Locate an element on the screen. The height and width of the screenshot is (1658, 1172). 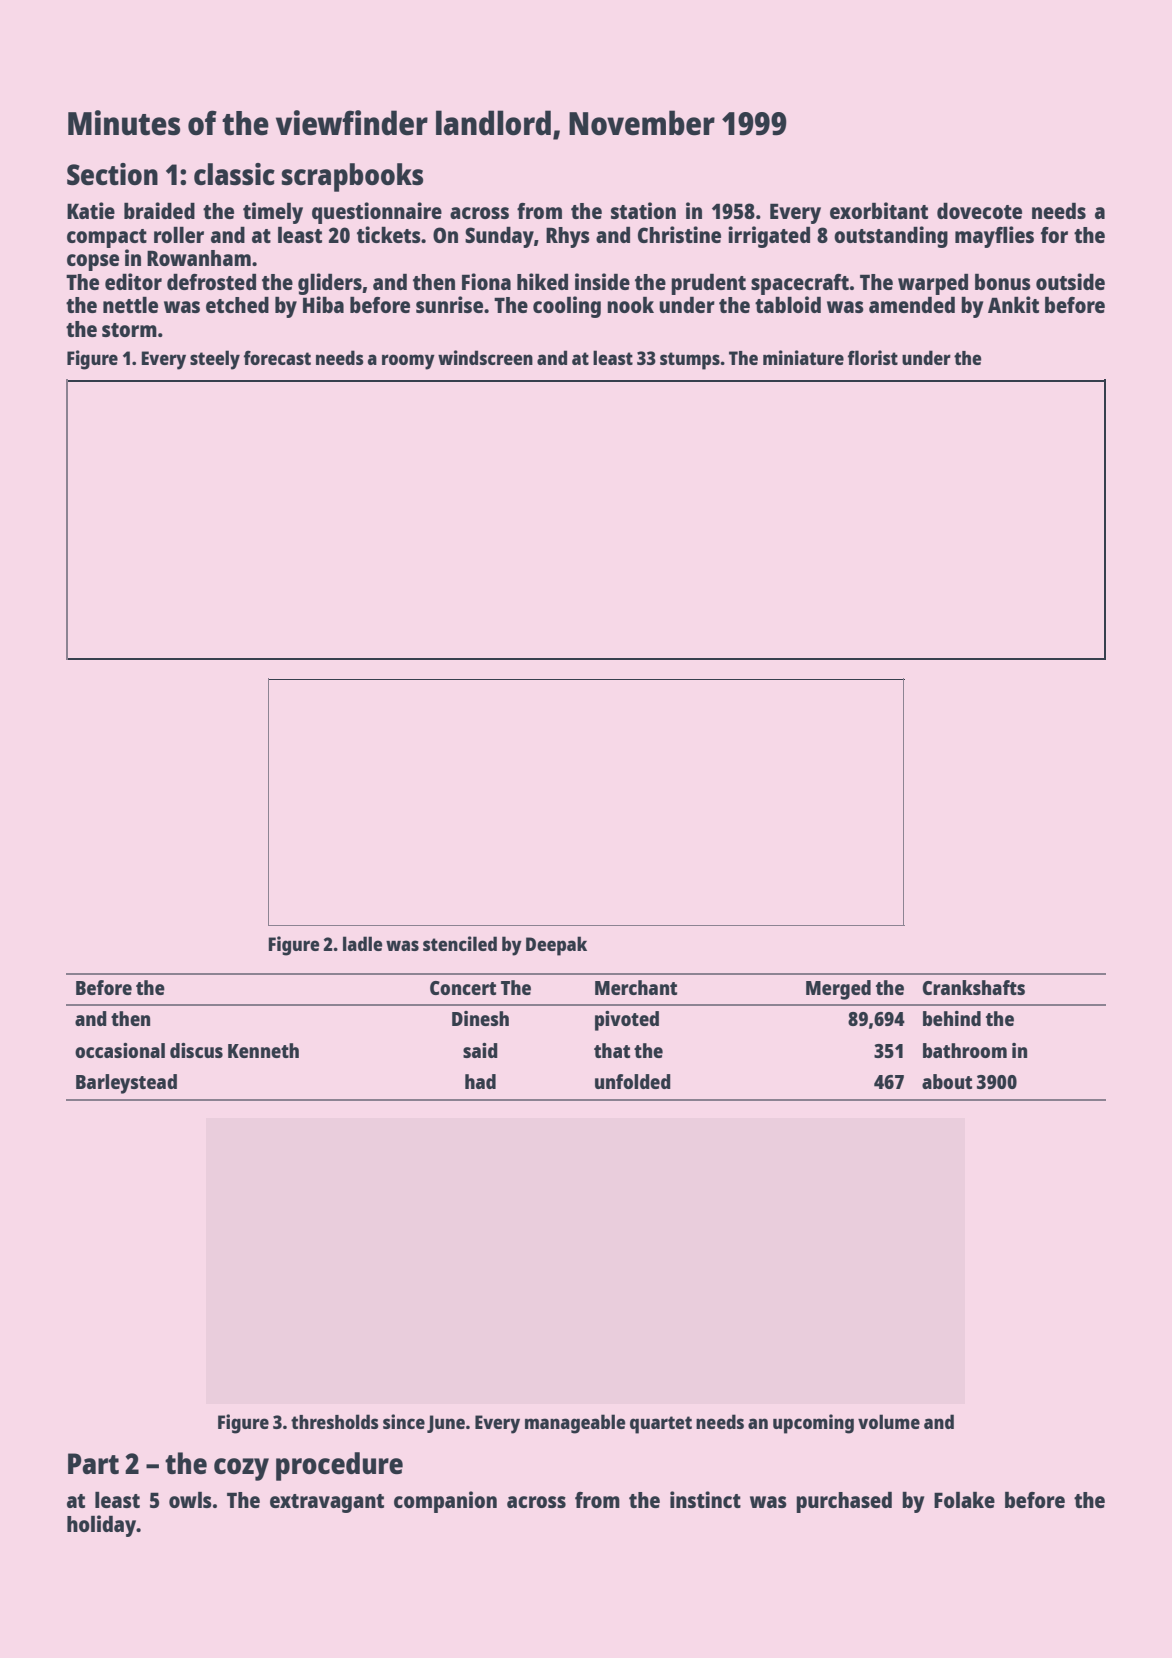
Kenneth is located at coordinates (263, 1050).
